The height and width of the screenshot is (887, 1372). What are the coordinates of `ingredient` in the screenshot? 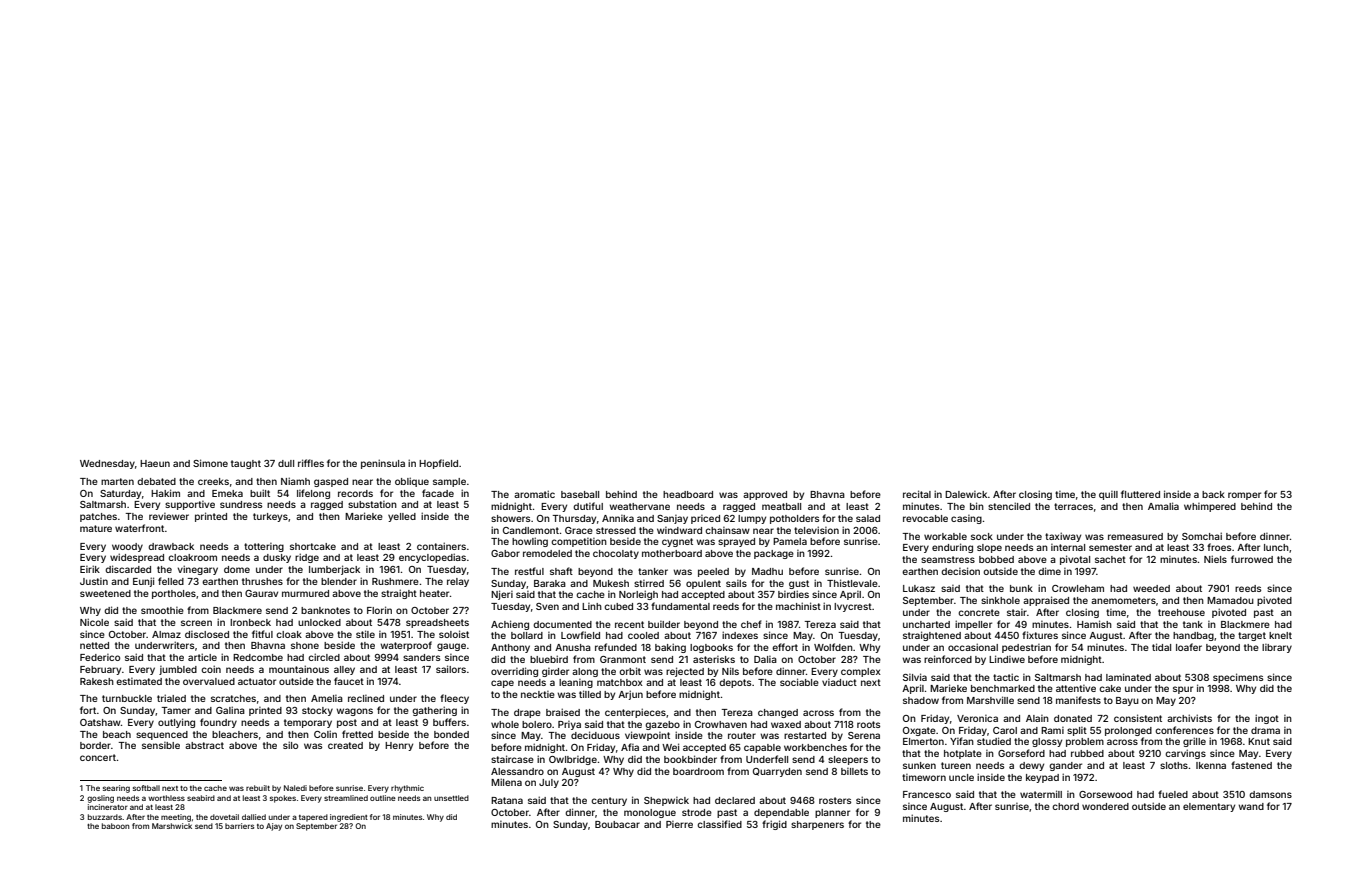 It's located at (349, 818).
